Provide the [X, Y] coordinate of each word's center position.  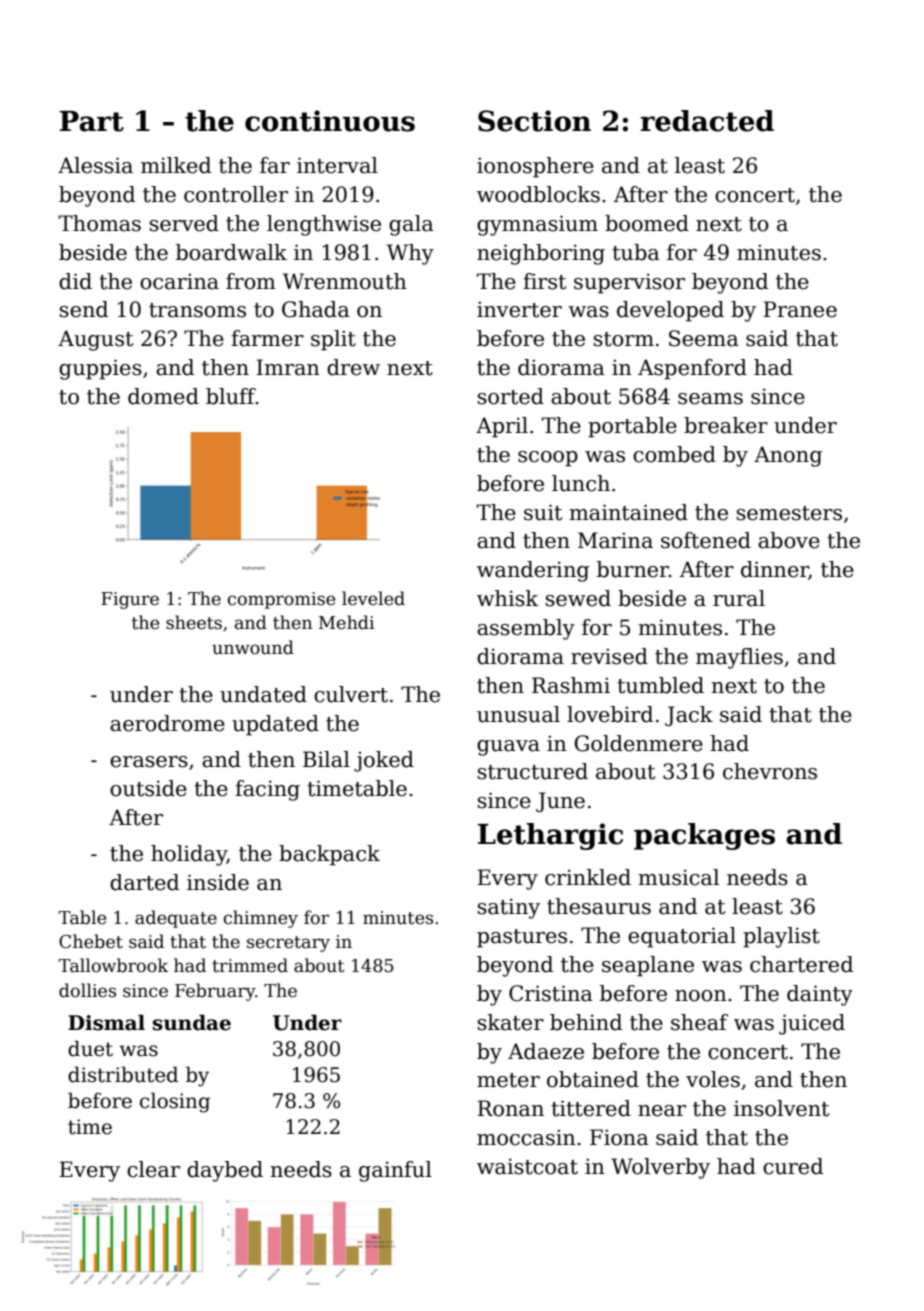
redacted [707, 121]
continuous [330, 121]
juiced [812, 1024]
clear [153, 1169]
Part [92, 121]
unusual [518, 714]
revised [609, 656]
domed [163, 396]
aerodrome [167, 723]
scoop [548, 459]
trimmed [250, 965]
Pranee [800, 309]
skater [510, 1022]
